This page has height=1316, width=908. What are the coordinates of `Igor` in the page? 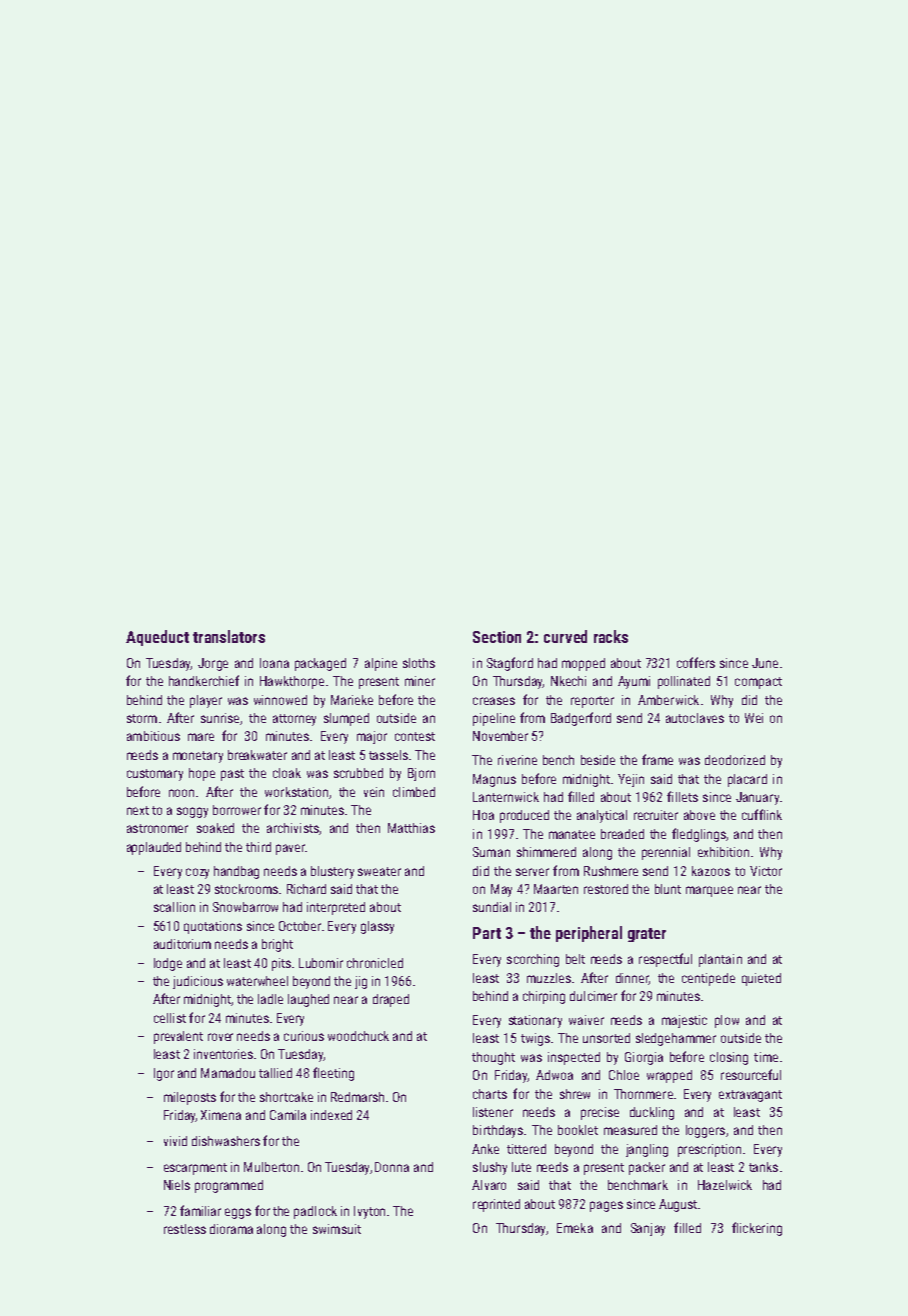 It's located at (164, 1074).
